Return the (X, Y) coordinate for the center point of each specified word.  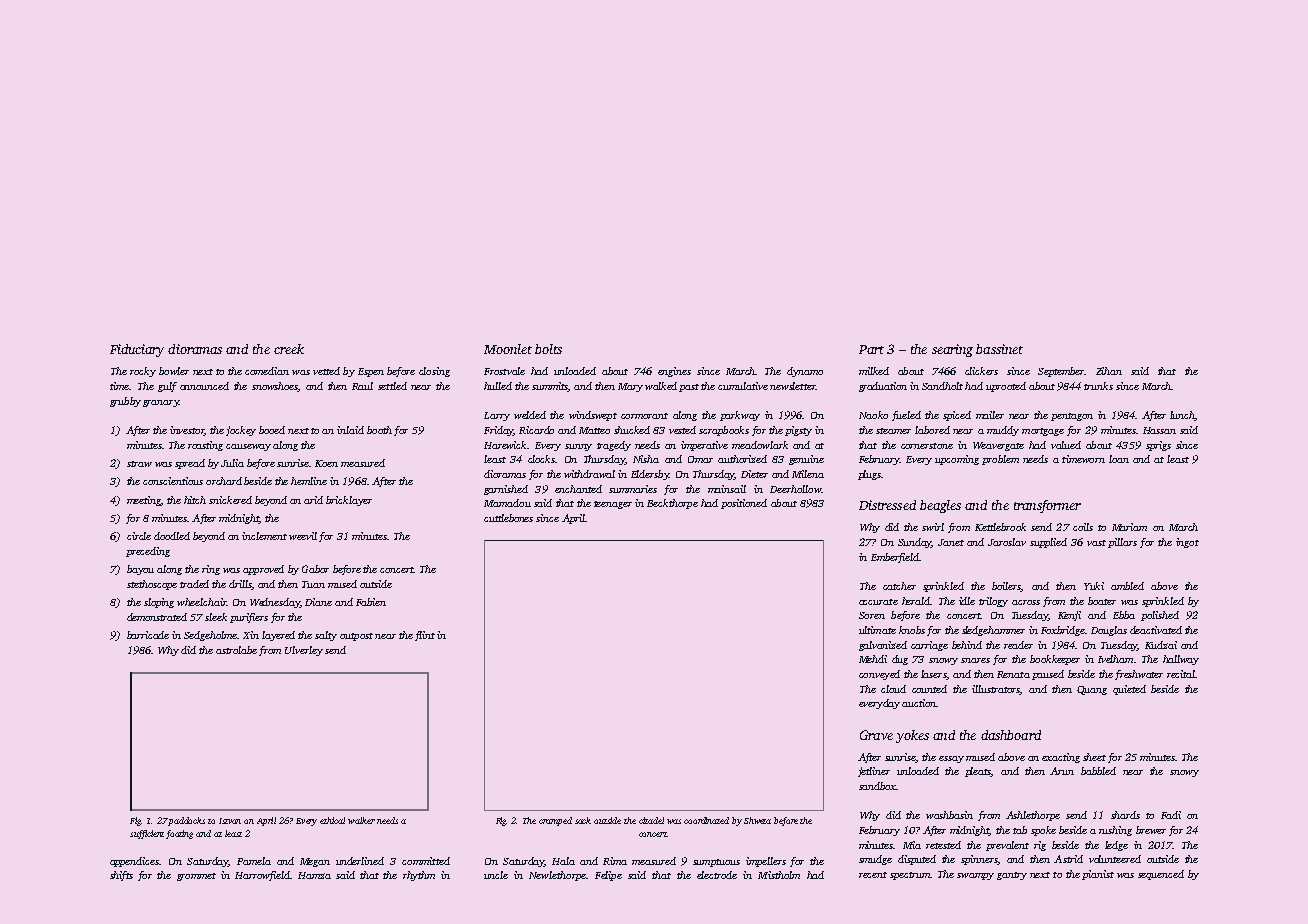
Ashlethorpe (1033, 816)
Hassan (1159, 430)
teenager (613, 505)
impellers (766, 862)
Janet (951, 542)
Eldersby (650, 475)
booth (379, 430)
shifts (121, 876)
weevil (303, 536)
